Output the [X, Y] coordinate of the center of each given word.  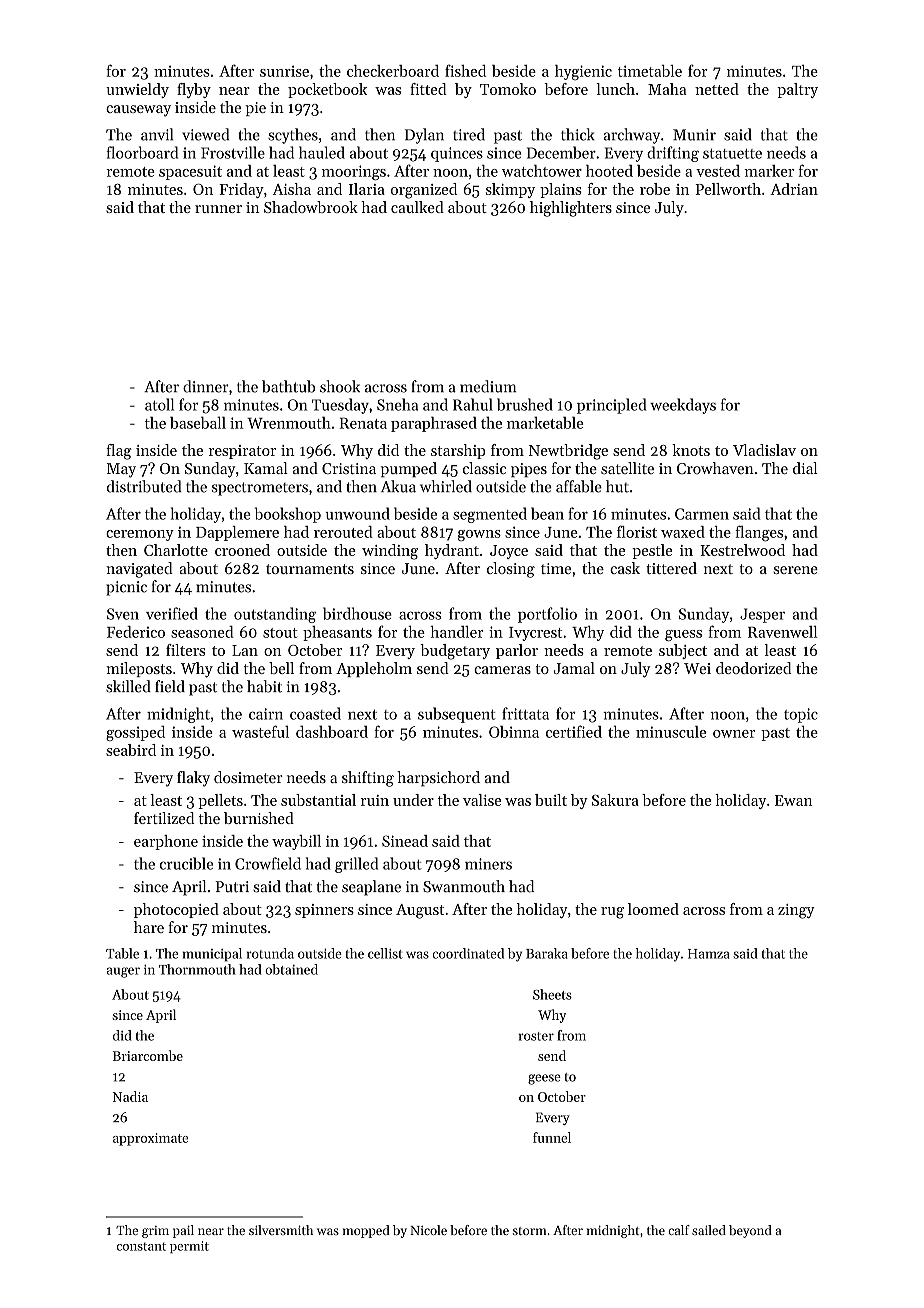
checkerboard [393, 71]
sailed [709, 1230]
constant [141, 1246]
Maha [667, 89]
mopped [366, 1231]
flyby [194, 90]
